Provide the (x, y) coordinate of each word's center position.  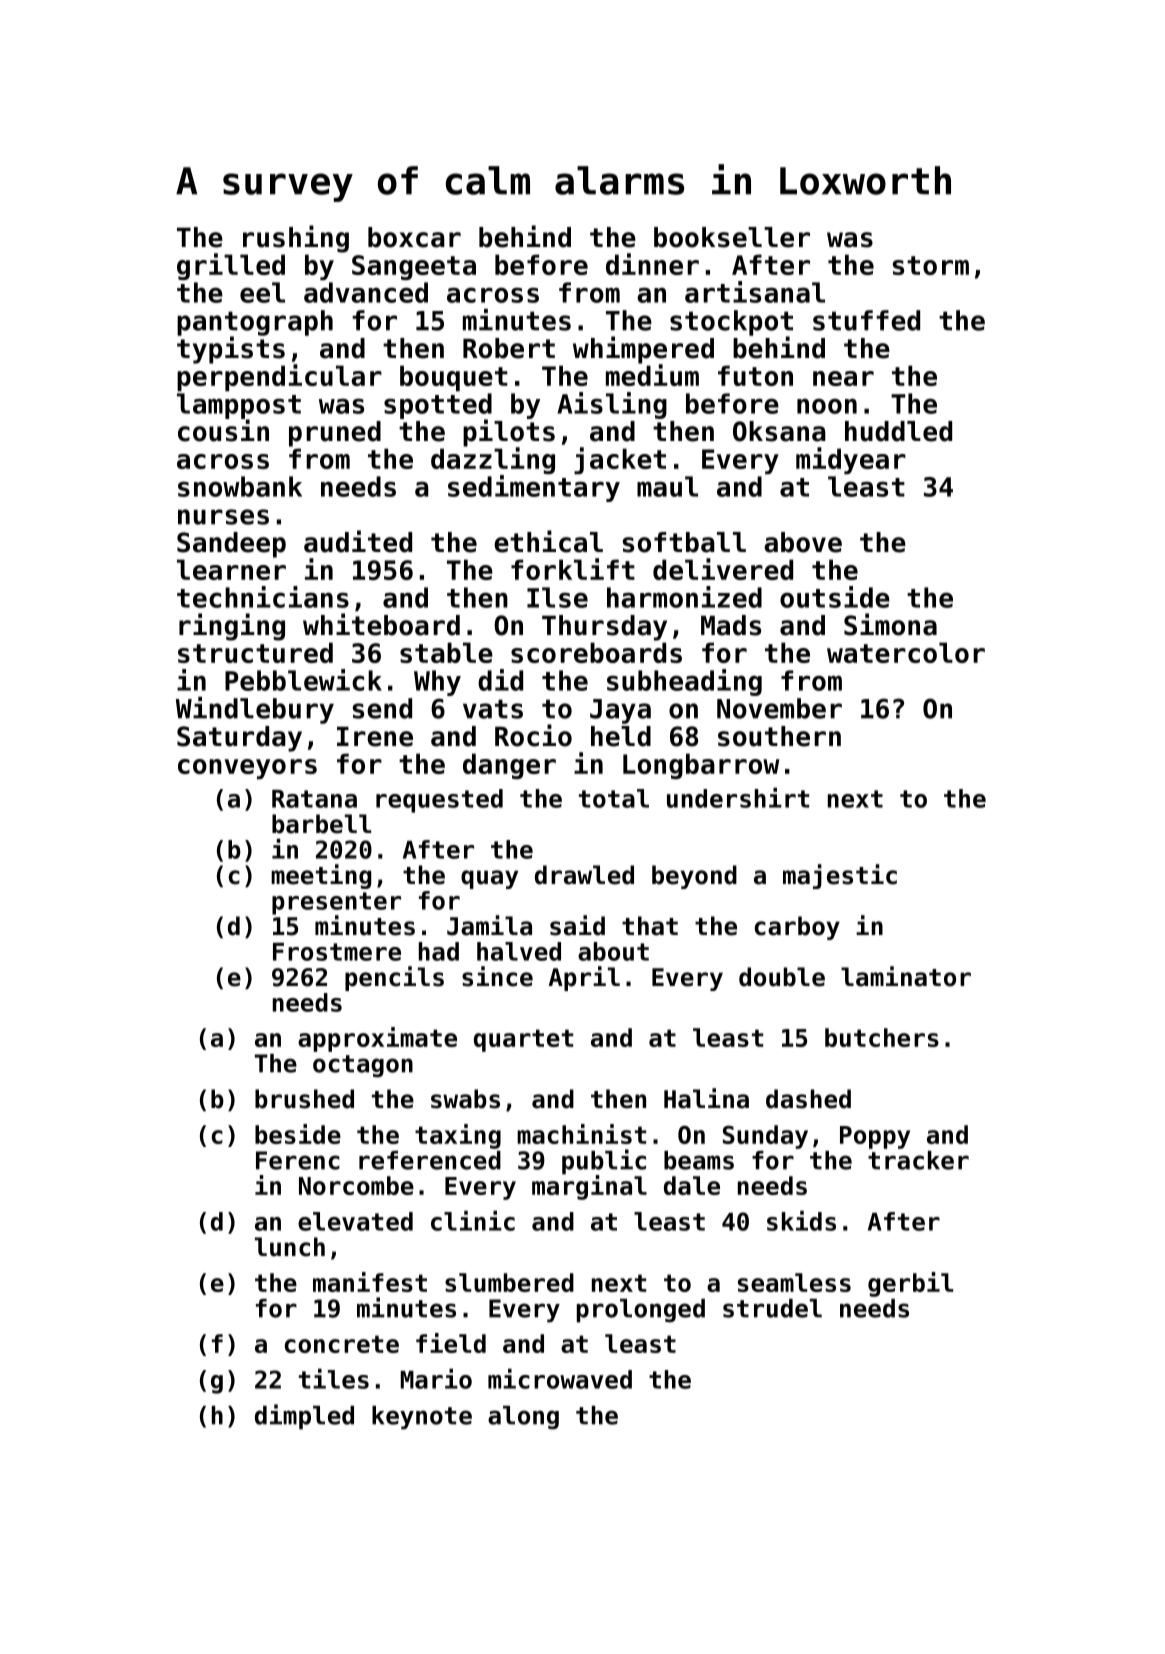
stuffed (866, 320)
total (614, 798)
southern (779, 736)
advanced (366, 292)
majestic (840, 876)
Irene (375, 737)
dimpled (304, 1417)
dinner (652, 264)
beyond (694, 877)
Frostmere (337, 952)
